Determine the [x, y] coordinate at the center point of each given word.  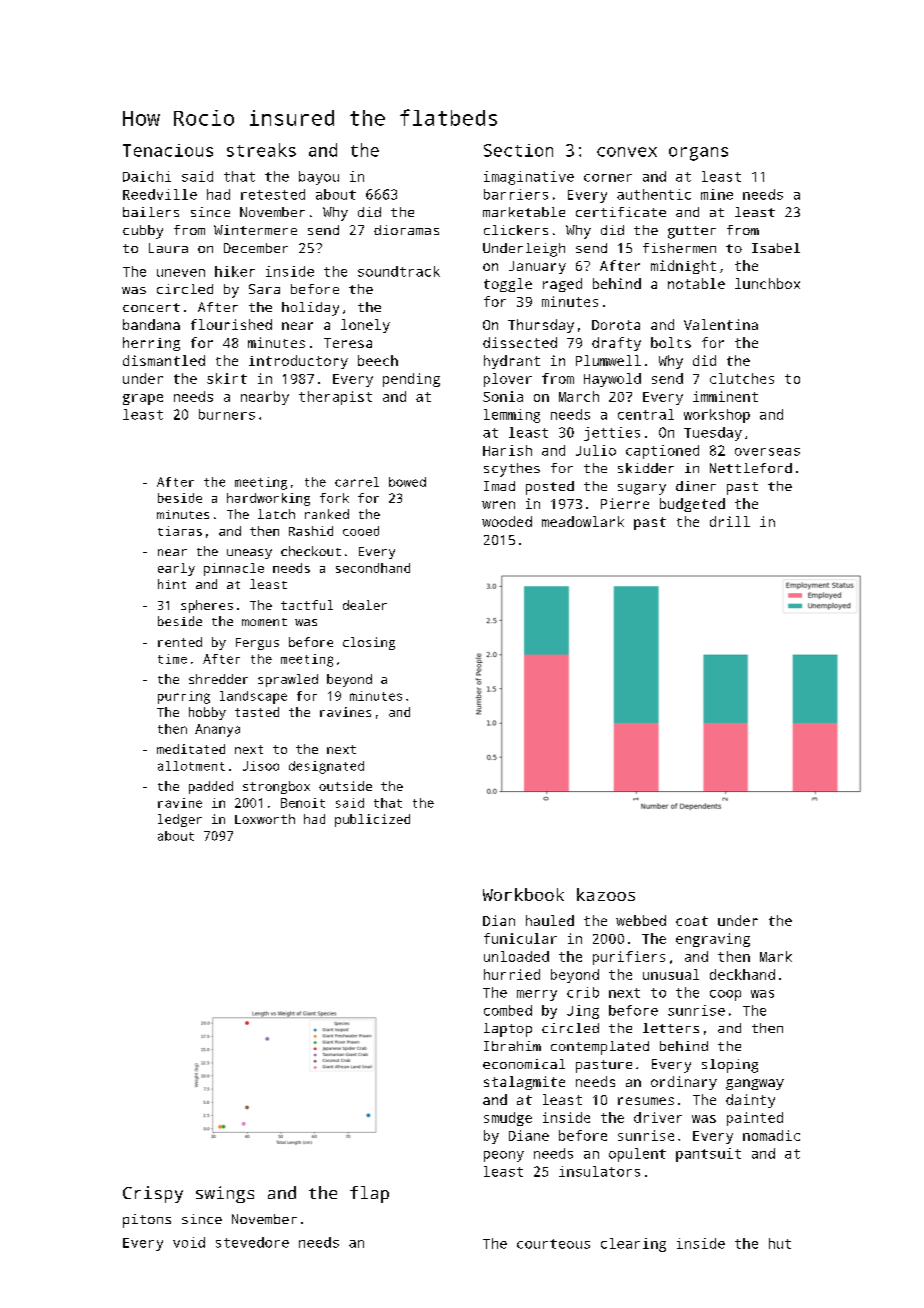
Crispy [153, 1194]
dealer [365, 605]
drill [730, 521]
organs [698, 154]
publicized [372, 820]
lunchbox [767, 283]
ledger [180, 820]
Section [518, 150]
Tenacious [168, 150]
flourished [231, 324]
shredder [218, 679]
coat [692, 921]
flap [369, 1194]
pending [411, 380]
